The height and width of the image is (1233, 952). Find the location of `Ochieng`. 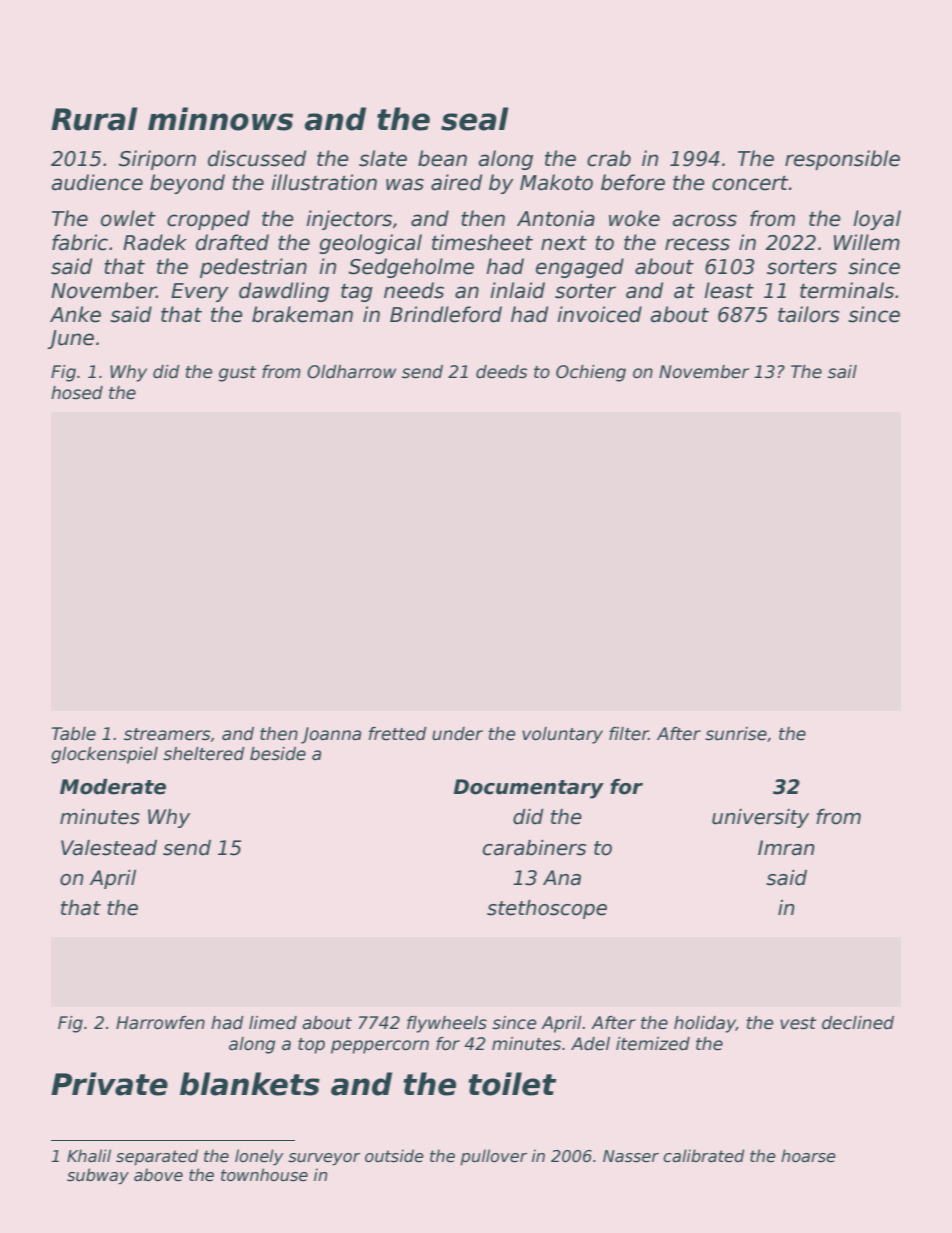

Ochieng is located at coordinates (591, 373).
